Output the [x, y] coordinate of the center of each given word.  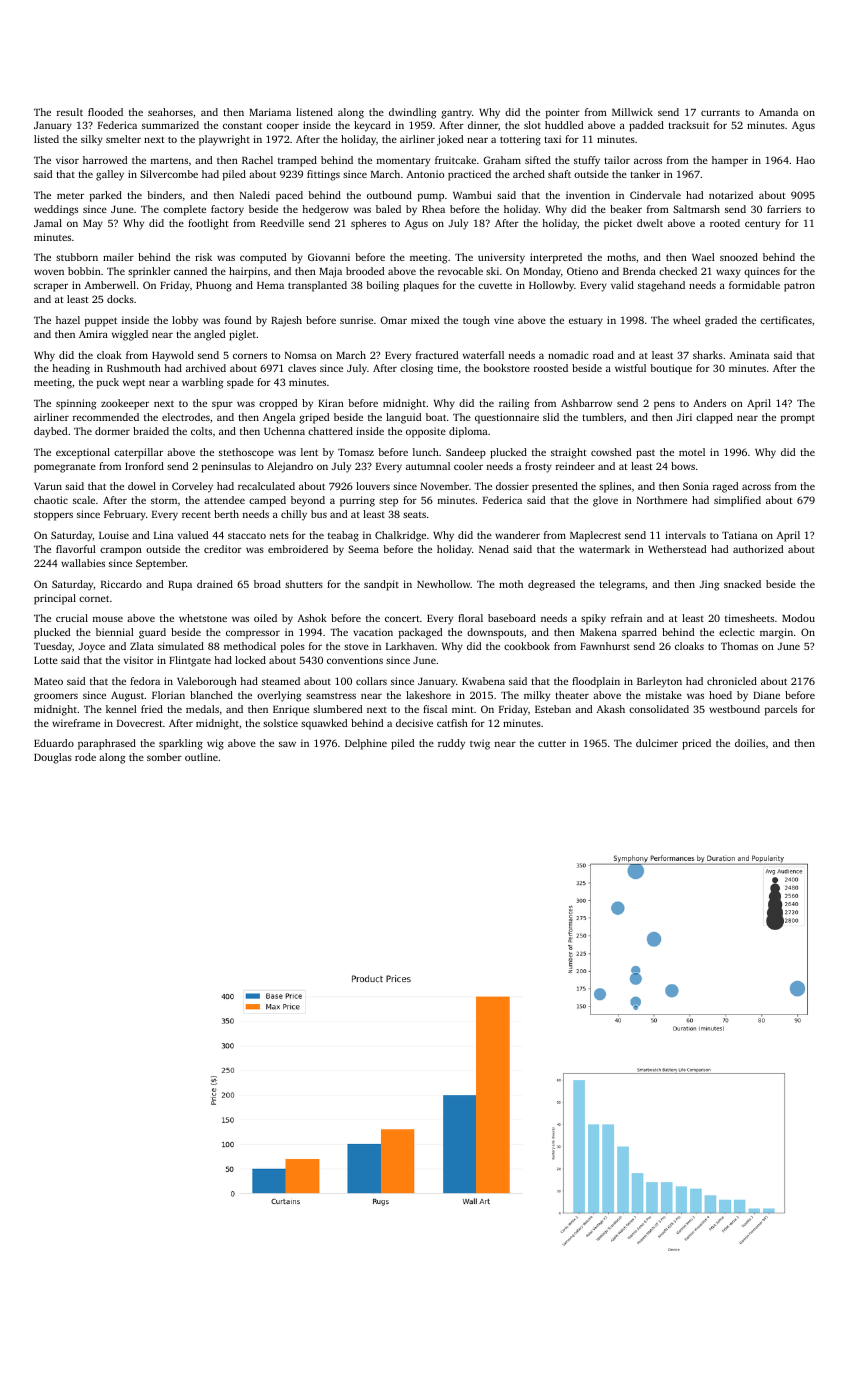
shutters [304, 584]
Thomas [739, 646]
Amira [93, 334]
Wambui [472, 195]
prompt [798, 419]
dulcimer [657, 743]
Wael [703, 257]
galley [110, 175]
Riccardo [121, 584]
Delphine [366, 744]
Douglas [53, 758]
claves [302, 368]
